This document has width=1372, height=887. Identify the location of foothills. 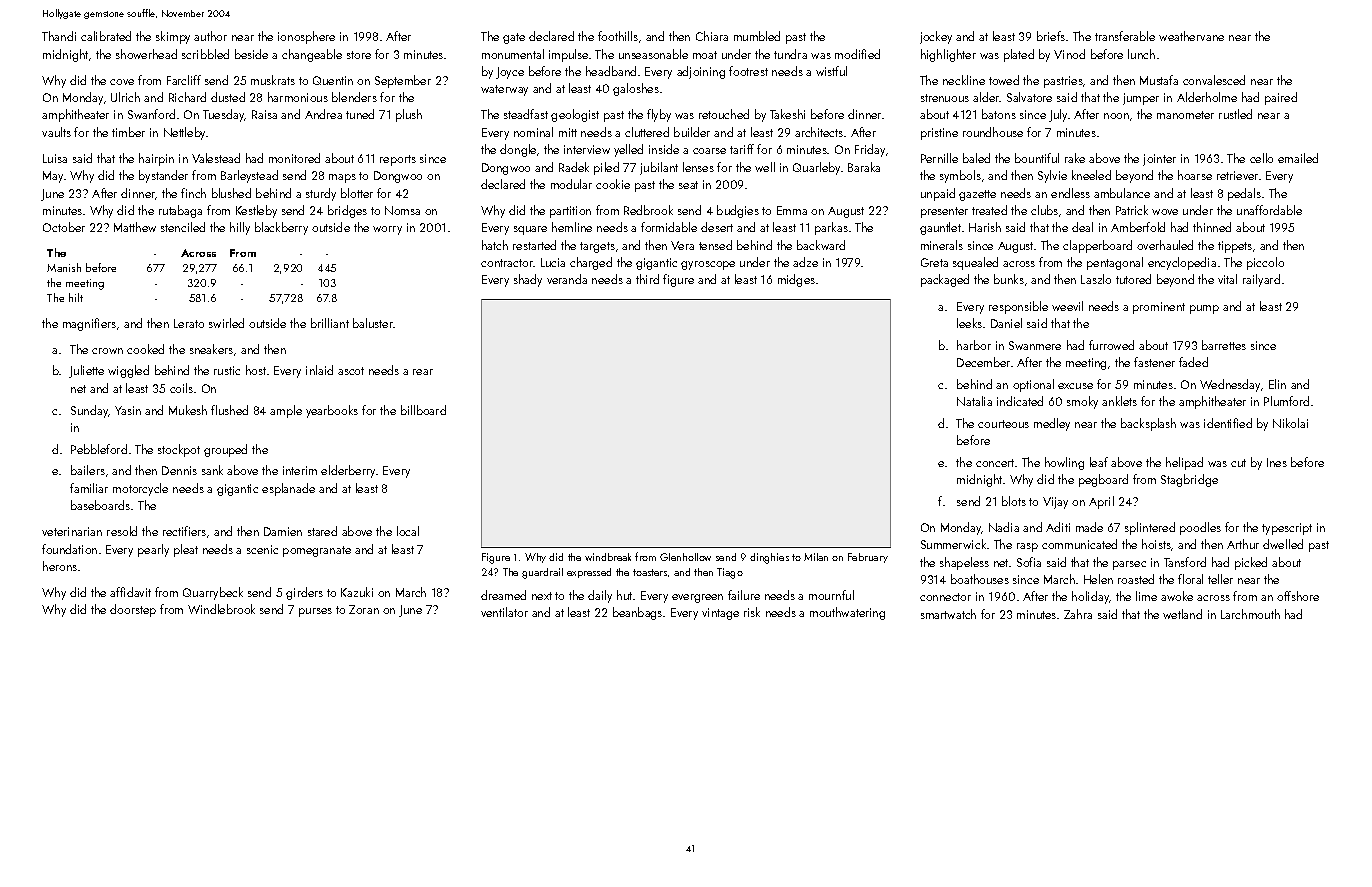
(618, 36).
